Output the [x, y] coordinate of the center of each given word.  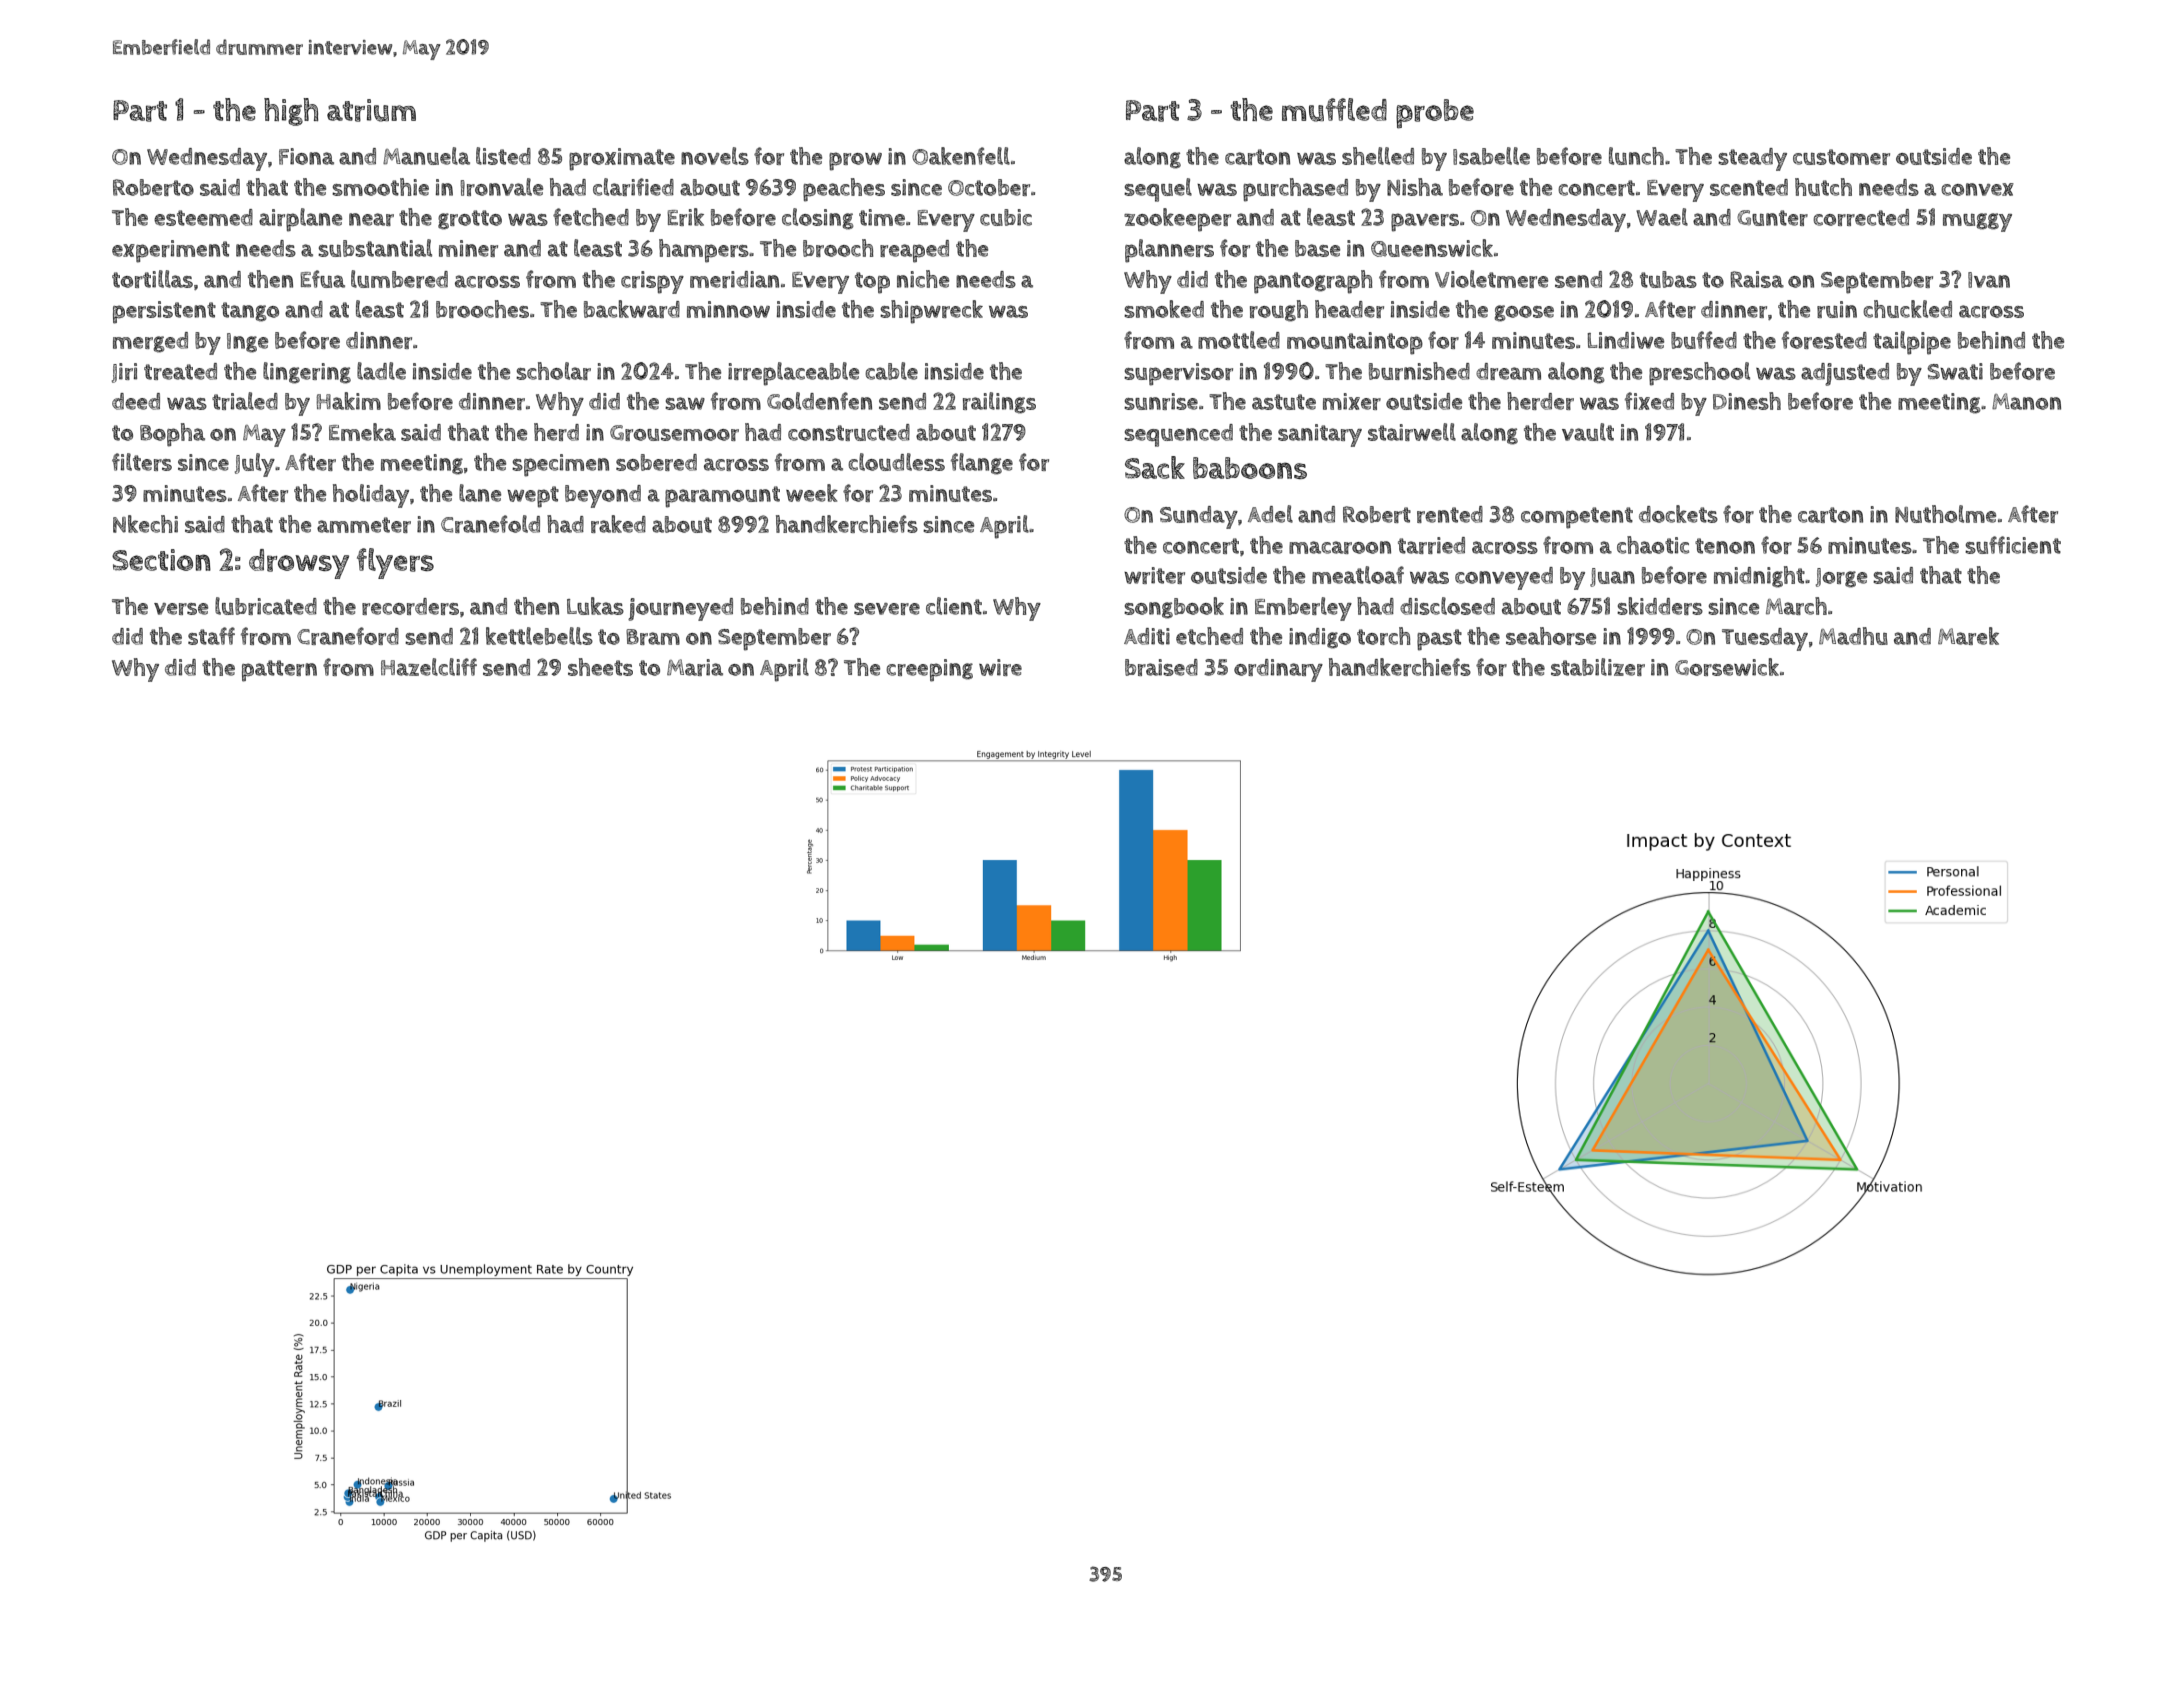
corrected [1861, 217]
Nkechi [145, 524]
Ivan [1989, 280]
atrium [371, 110]
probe [1435, 114]
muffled [1334, 110]
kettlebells [539, 636]
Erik [685, 217]
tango [250, 312]
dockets [1678, 514]
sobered [656, 462]
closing [818, 219]
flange [982, 464]
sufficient [2013, 545]
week [812, 493]
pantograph [1313, 282]
